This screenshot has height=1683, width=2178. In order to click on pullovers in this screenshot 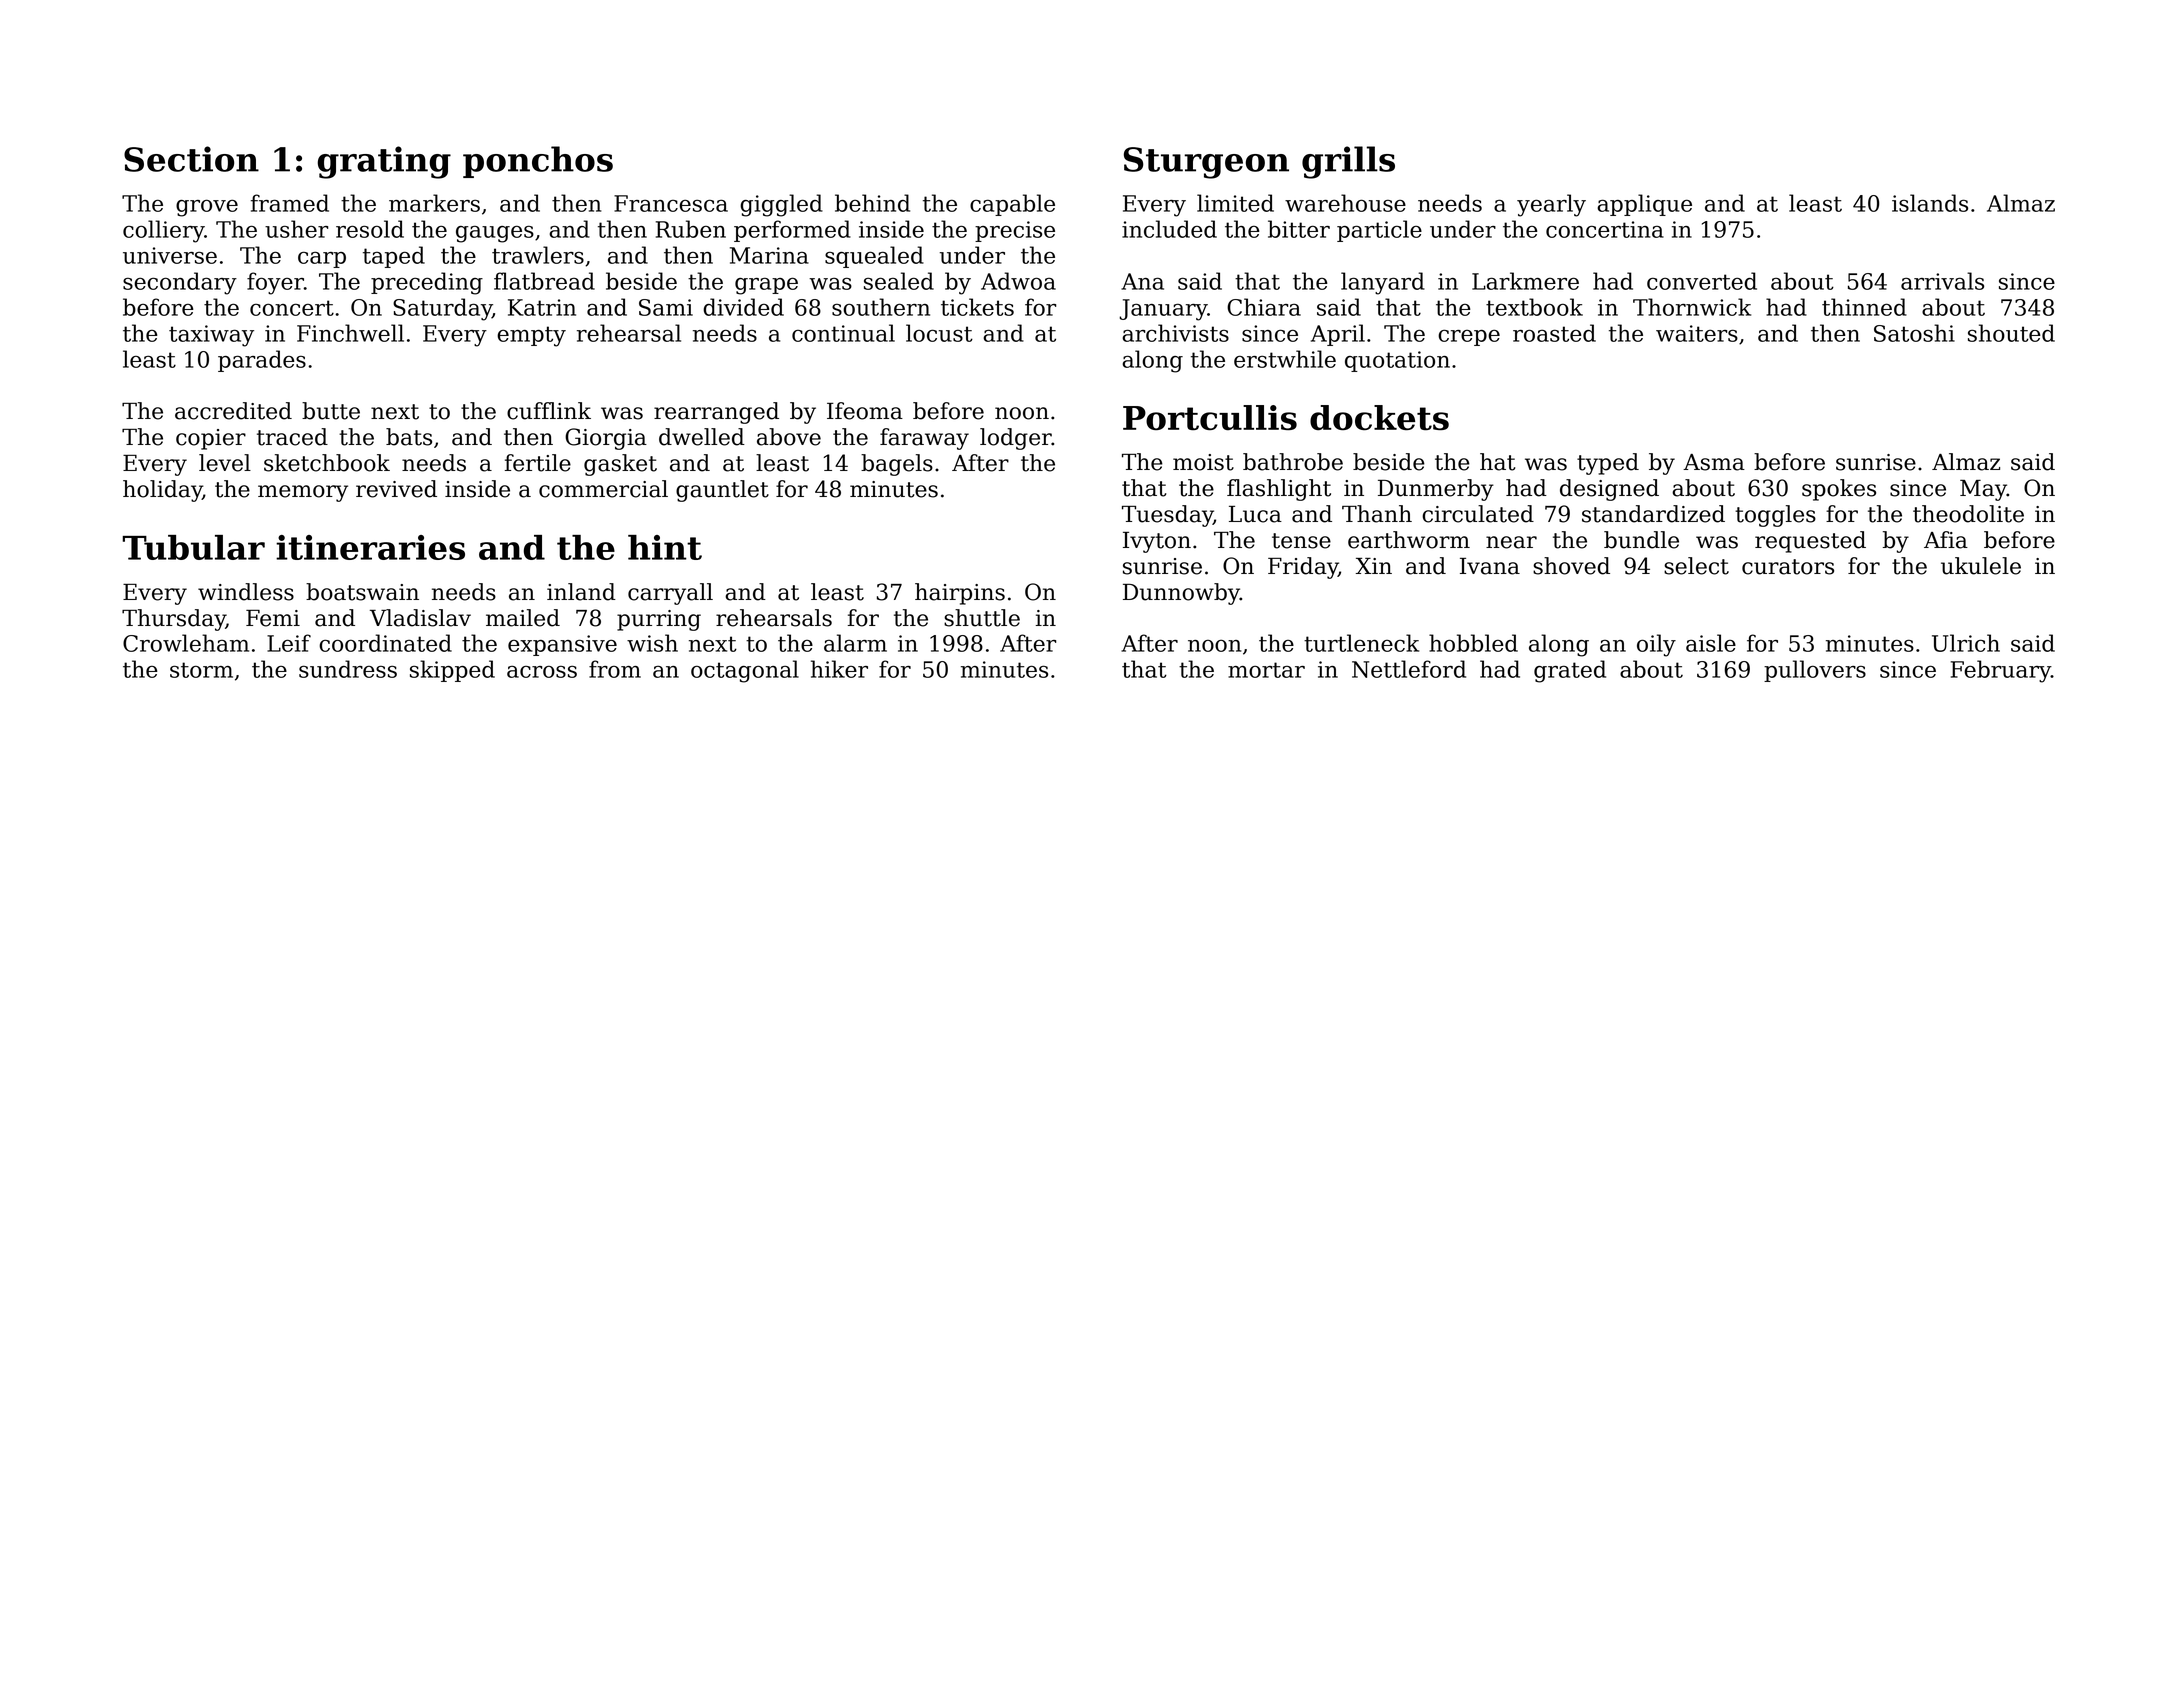, I will do `click(1815, 671)`.
